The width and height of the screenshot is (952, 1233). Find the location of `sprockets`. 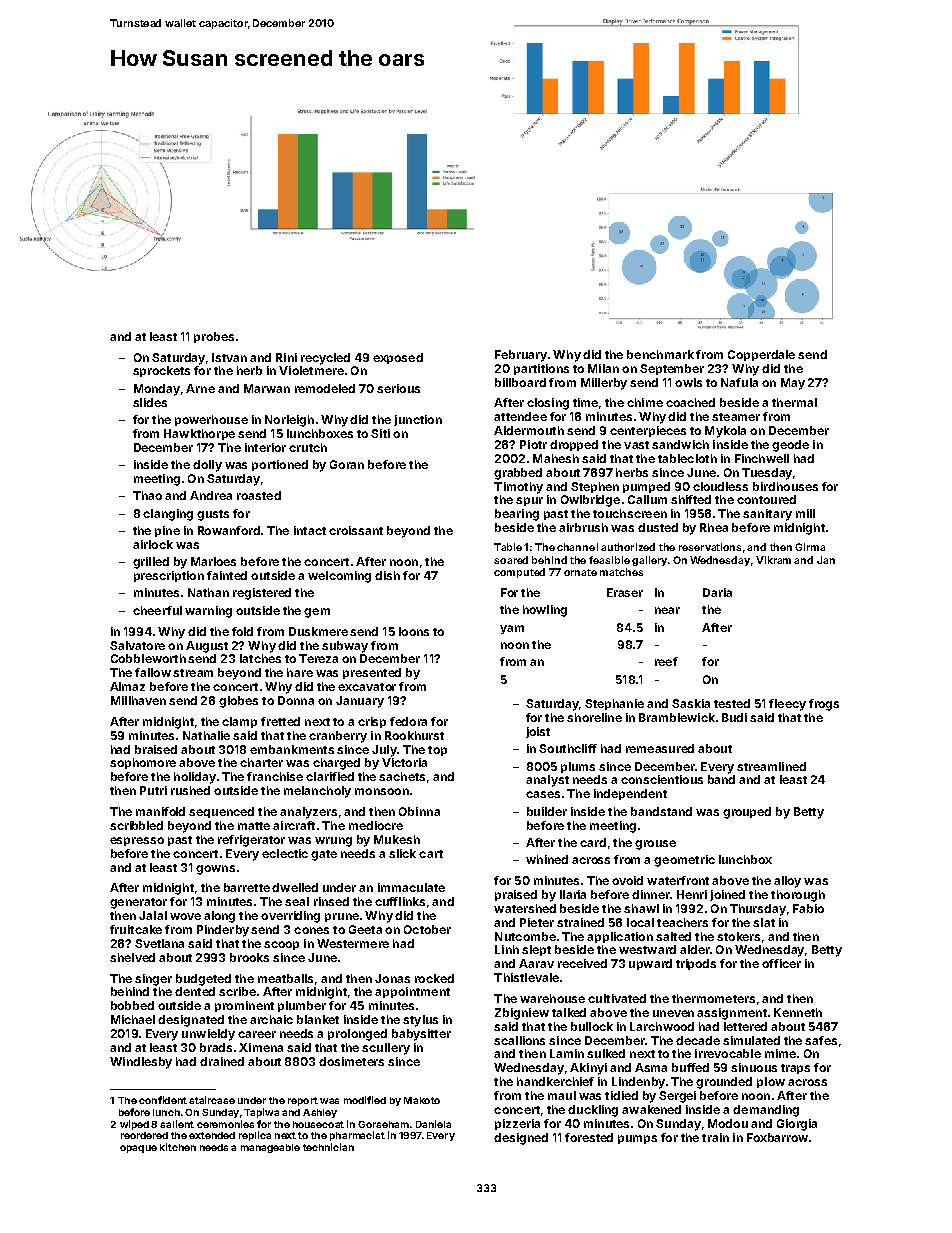

sprockets is located at coordinates (161, 371).
